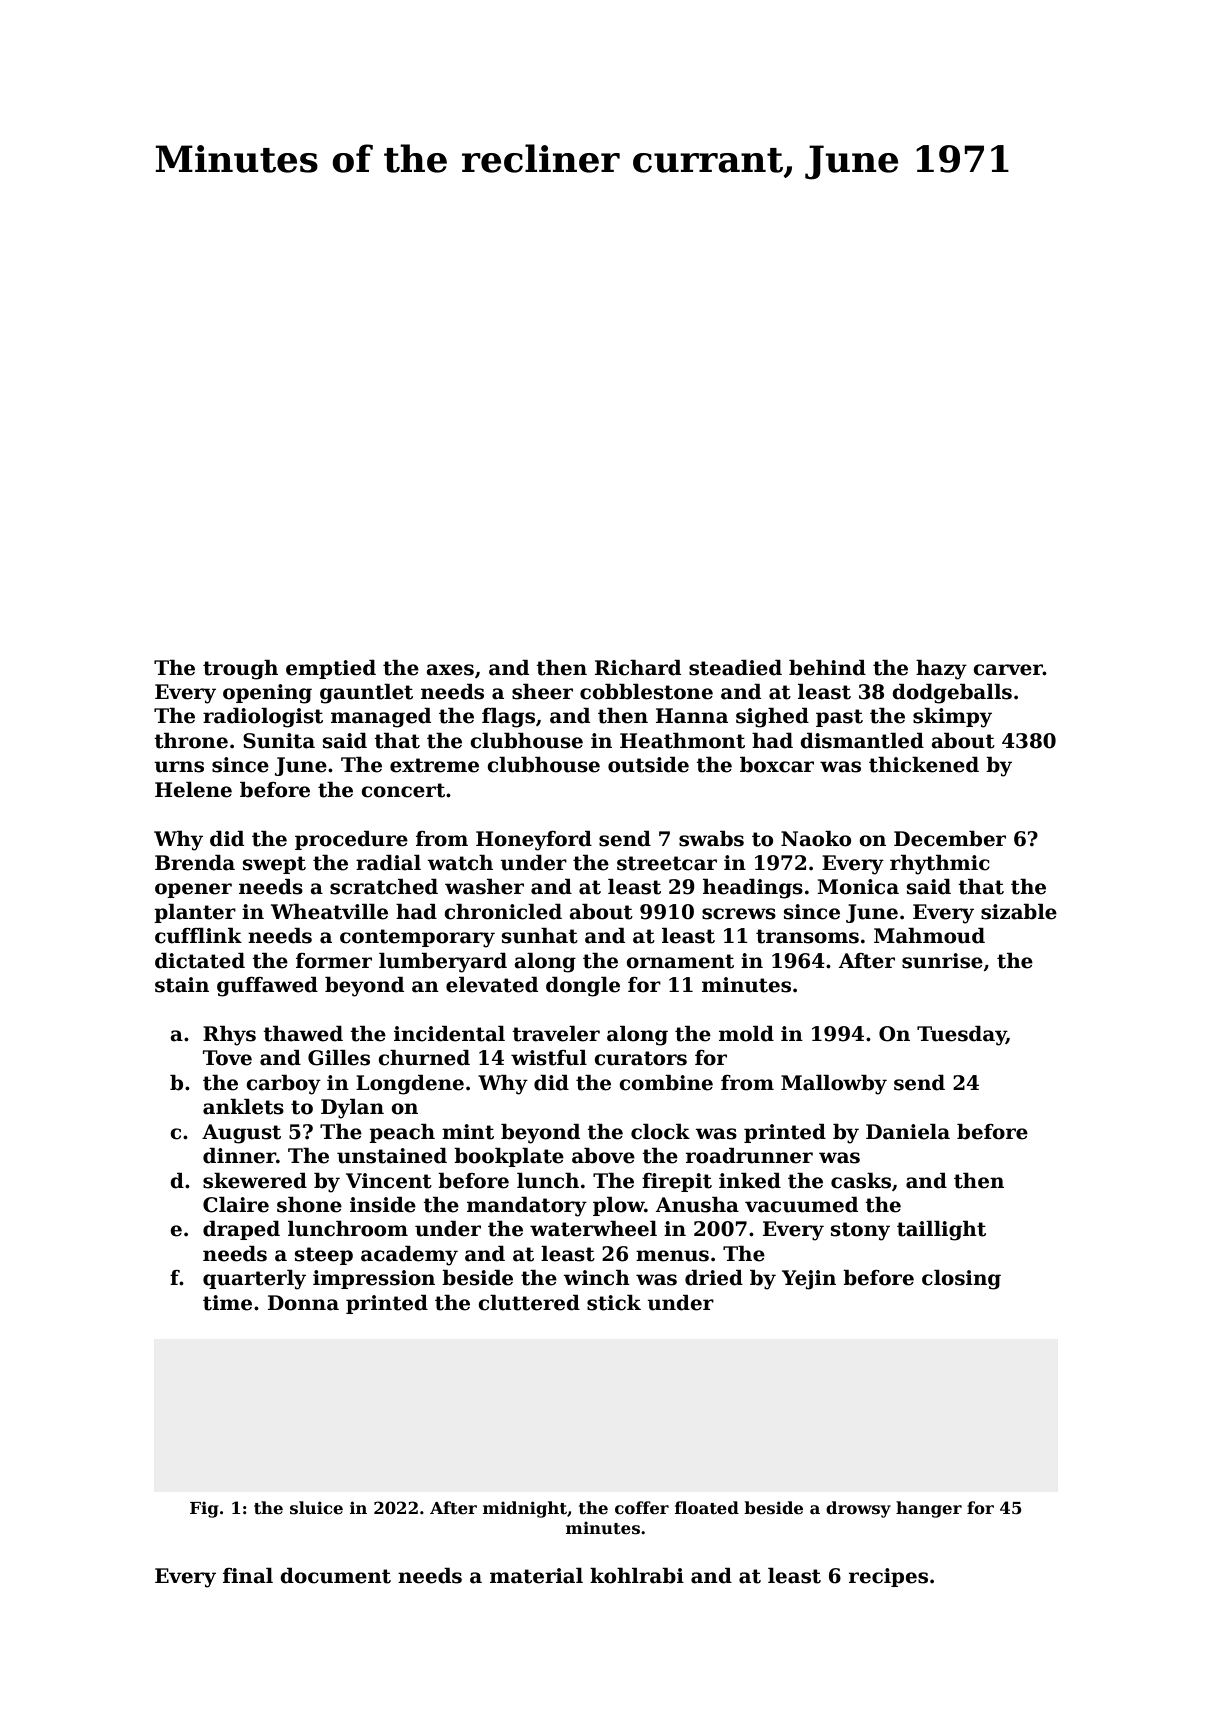 Image resolution: width=1212 pixels, height=1715 pixels. I want to click on hanger, so click(929, 1509).
